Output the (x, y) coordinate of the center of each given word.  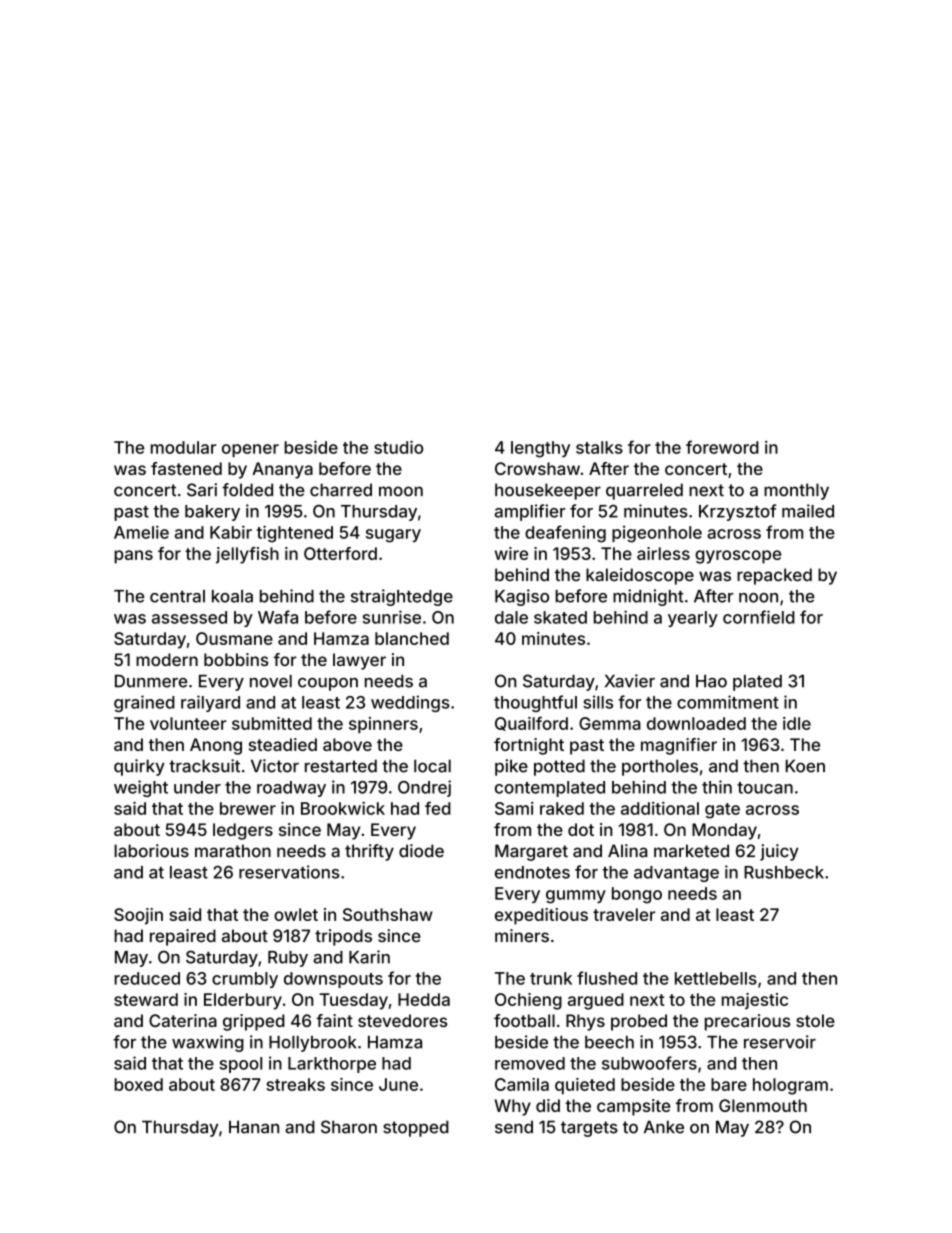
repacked (774, 576)
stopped (416, 1128)
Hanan (254, 1127)
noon (758, 598)
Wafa (278, 617)
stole (815, 1020)
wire (511, 553)
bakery (212, 513)
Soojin (138, 916)
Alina (627, 851)
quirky (139, 767)
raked (562, 808)
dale (511, 617)
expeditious (541, 916)
